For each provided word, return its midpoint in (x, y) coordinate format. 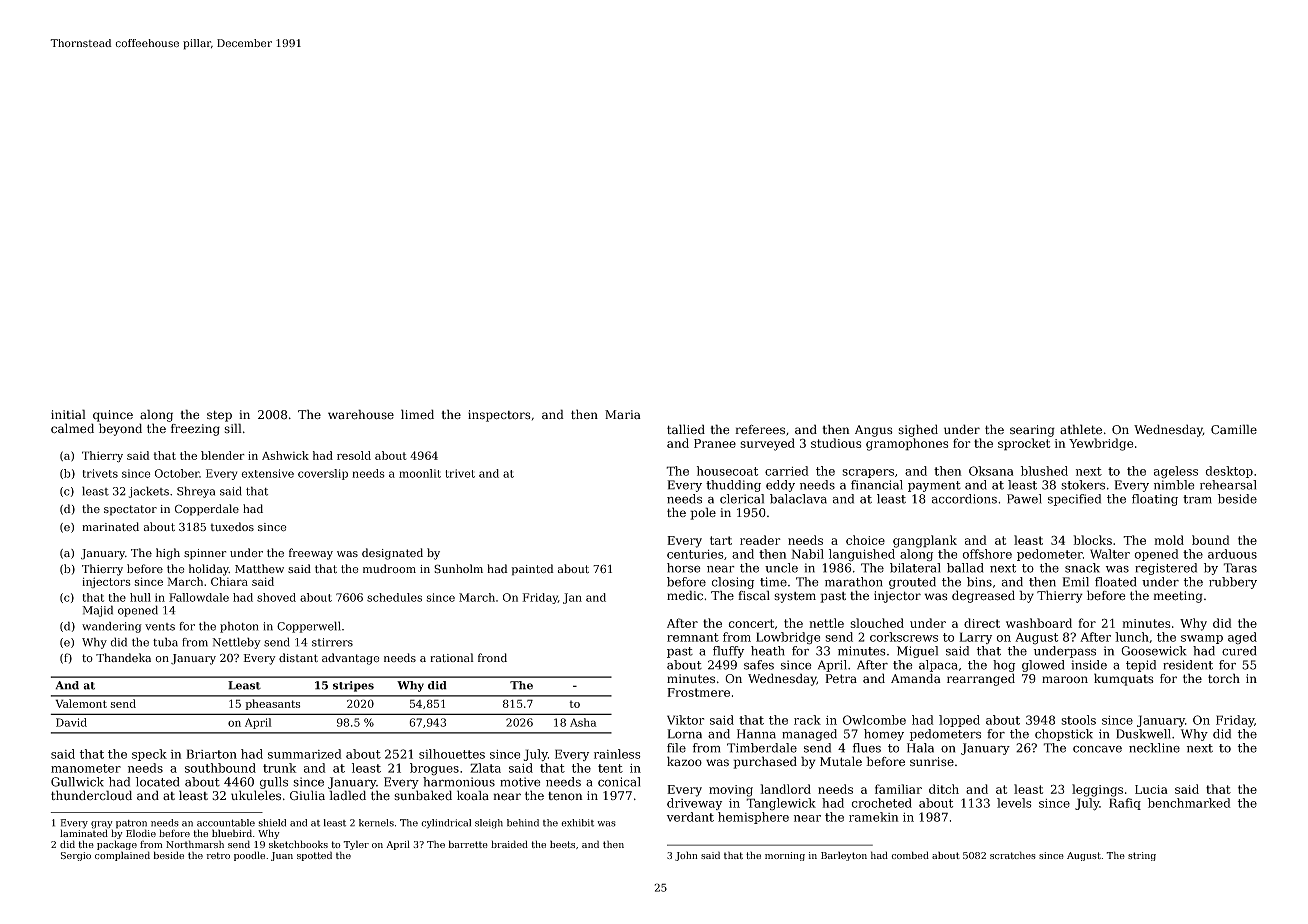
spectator (130, 510)
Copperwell (309, 627)
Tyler (356, 845)
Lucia (1151, 789)
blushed (1044, 471)
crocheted (881, 803)
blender (223, 455)
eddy (780, 486)
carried (787, 471)
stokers (1083, 485)
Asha (583, 722)
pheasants (272, 704)
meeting (1178, 597)
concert (751, 623)
